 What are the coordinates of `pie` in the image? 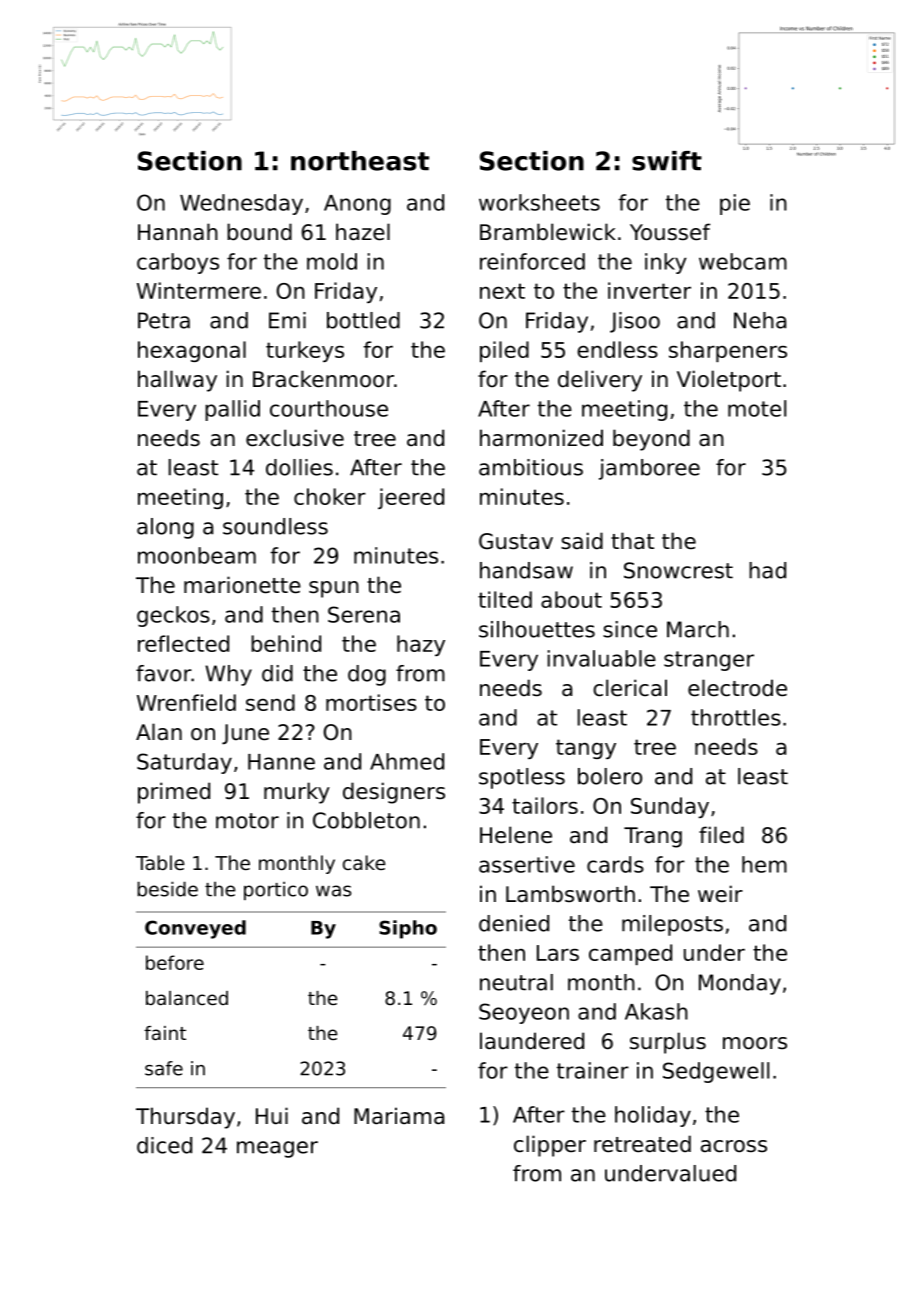 It's located at (735, 204).
